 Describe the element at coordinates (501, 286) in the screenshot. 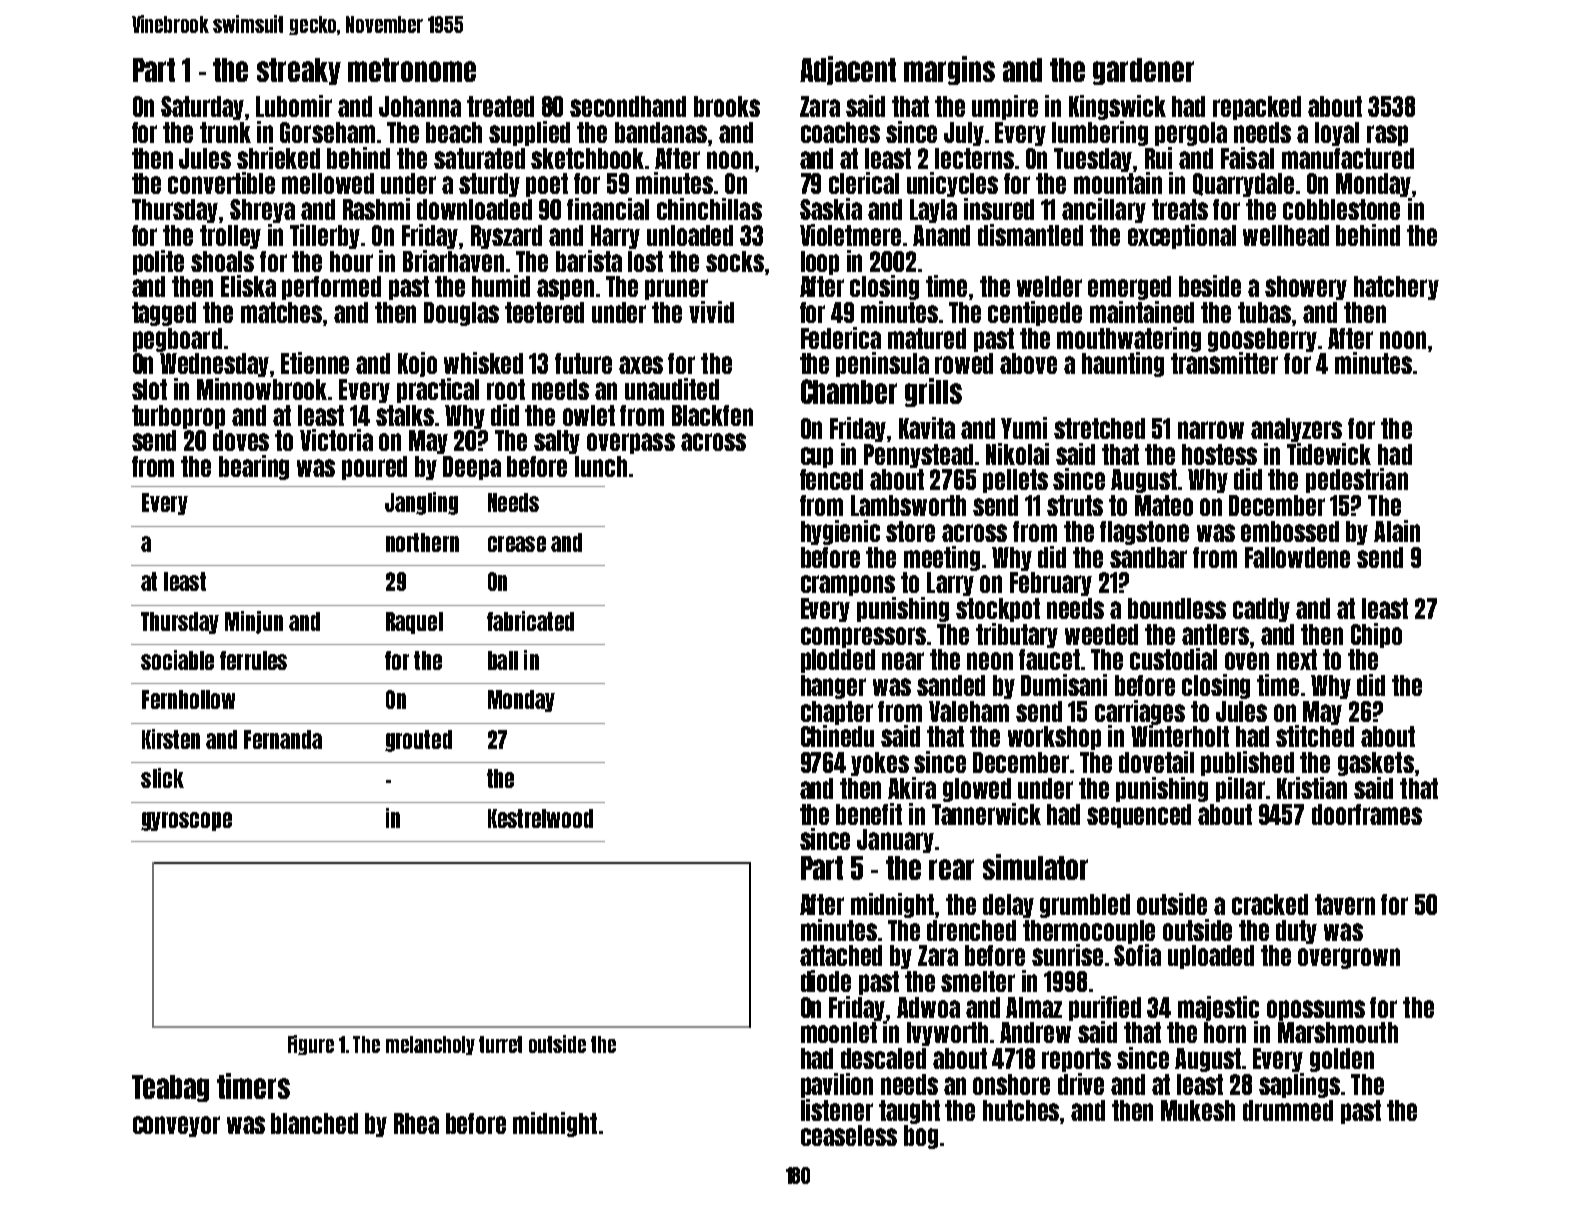

I see `humid` at that location.
